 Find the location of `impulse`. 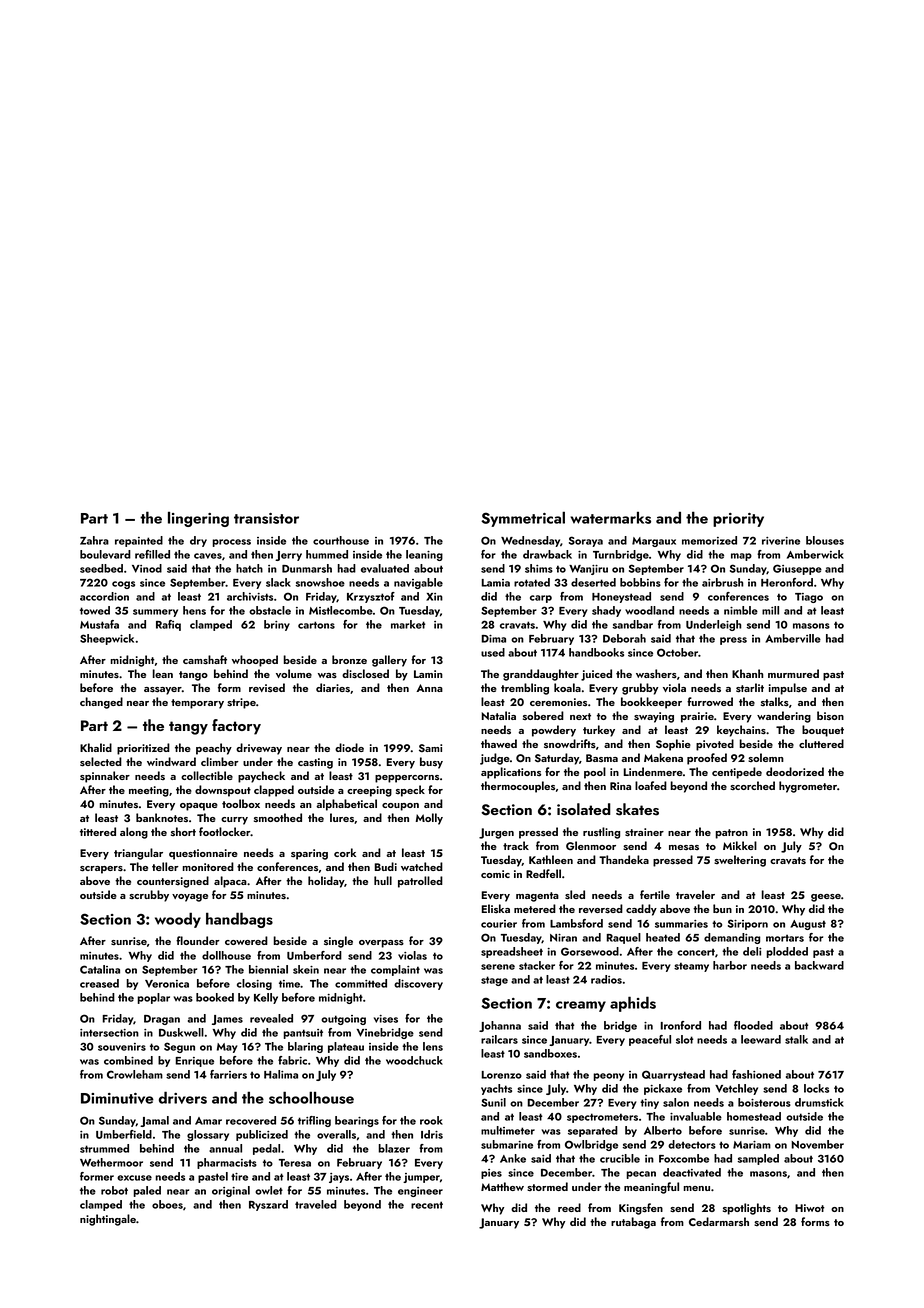

impulse is located at coordinates (788, 689).
